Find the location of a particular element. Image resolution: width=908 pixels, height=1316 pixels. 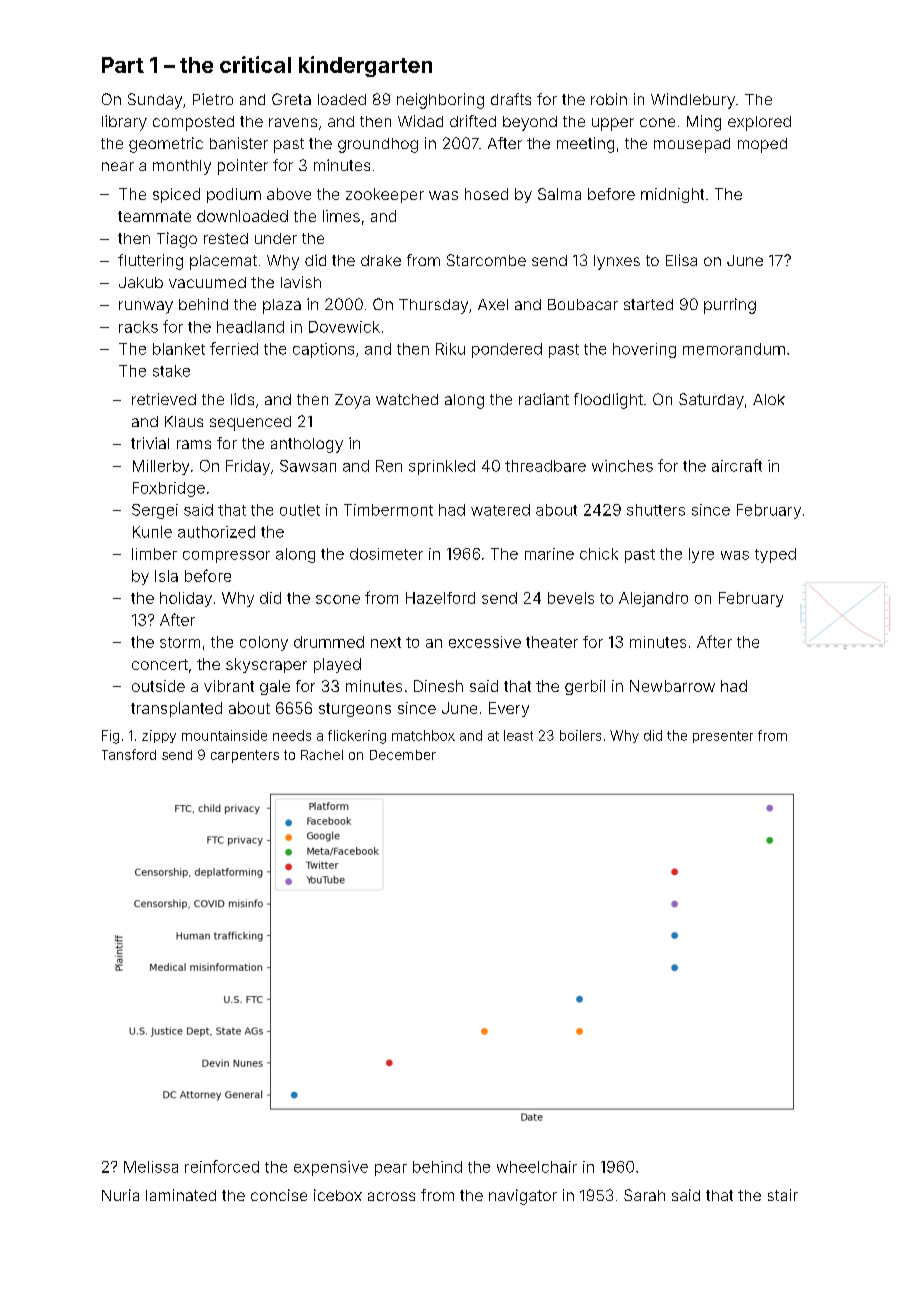

aircraft is located at coordinates (737, 465).
